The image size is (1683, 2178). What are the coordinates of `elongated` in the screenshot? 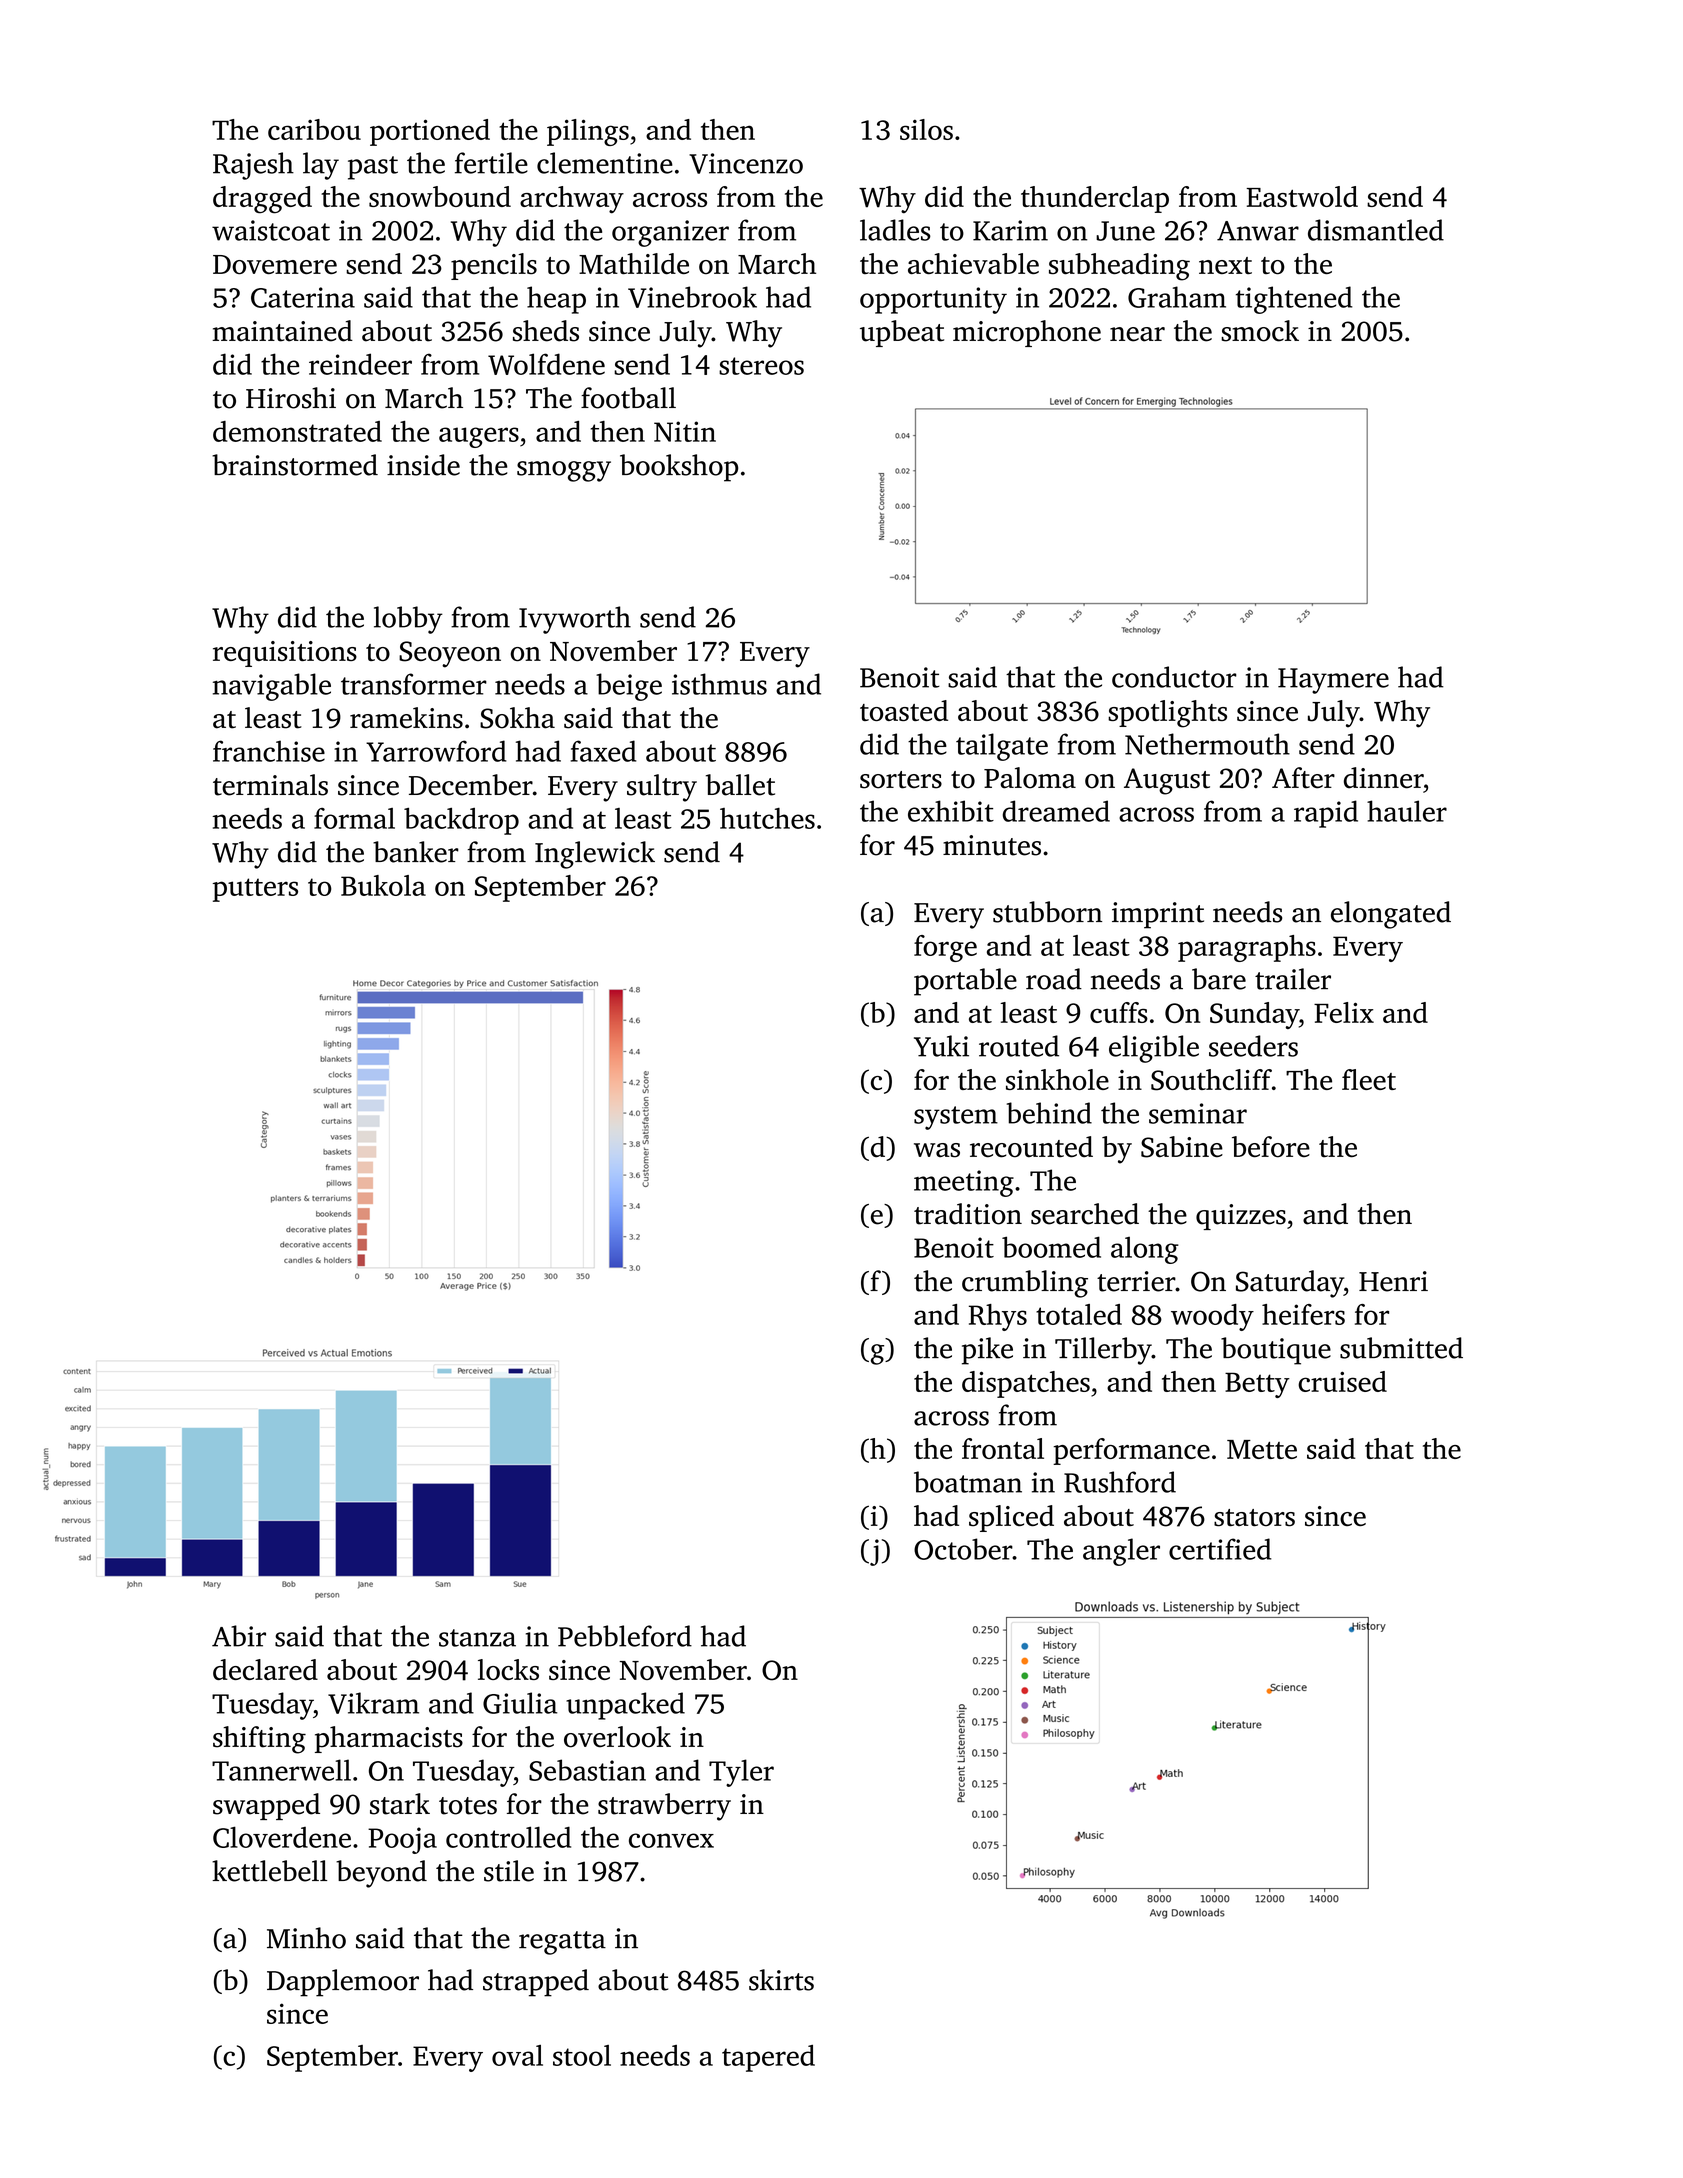 It's located at (1391, 915).
